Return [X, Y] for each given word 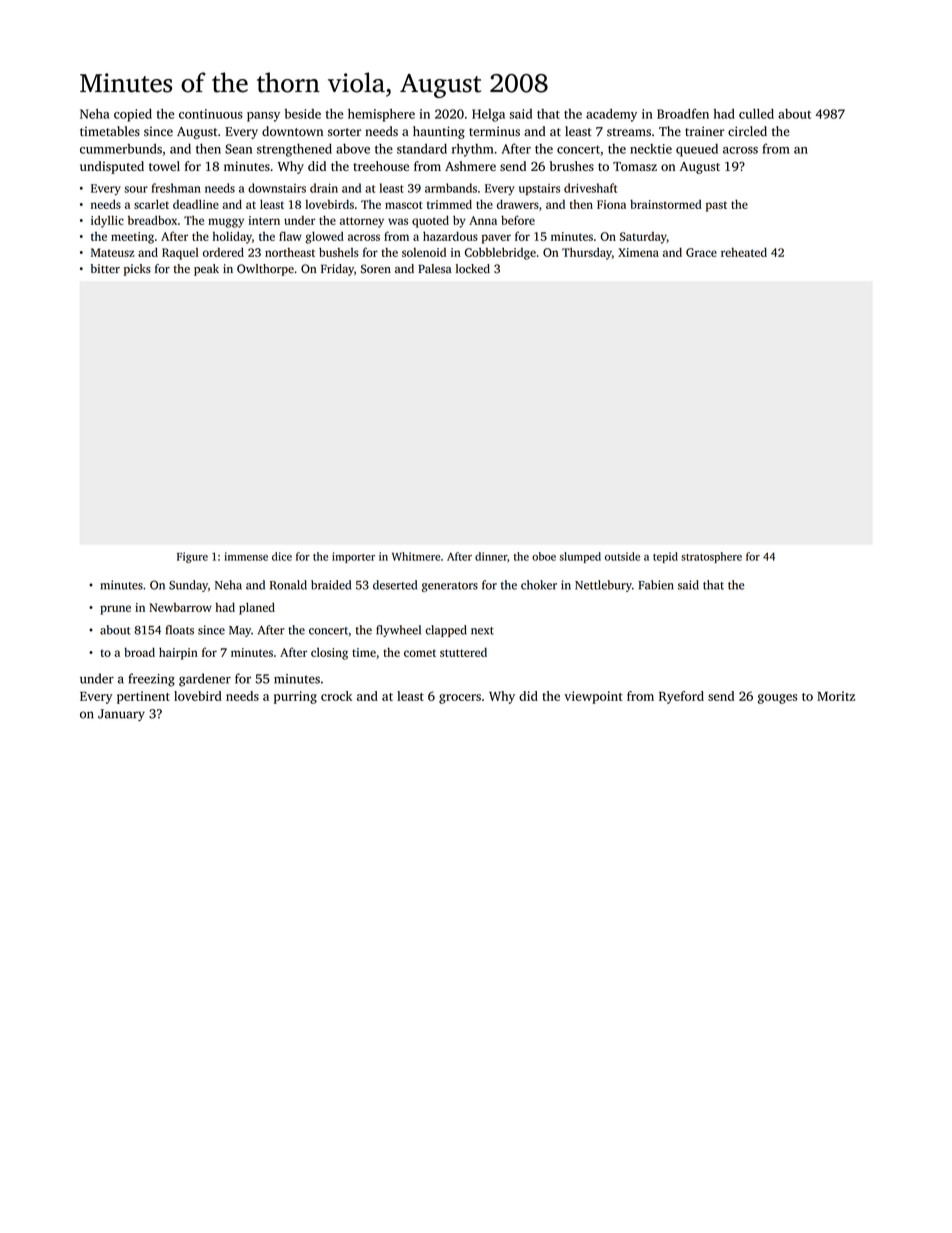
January [121, 715]
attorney [362, 222]
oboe [544, 556]
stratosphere [711, 557]
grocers [460, 699]
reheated [744, 252]
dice [282, 556]
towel [164, 166]
